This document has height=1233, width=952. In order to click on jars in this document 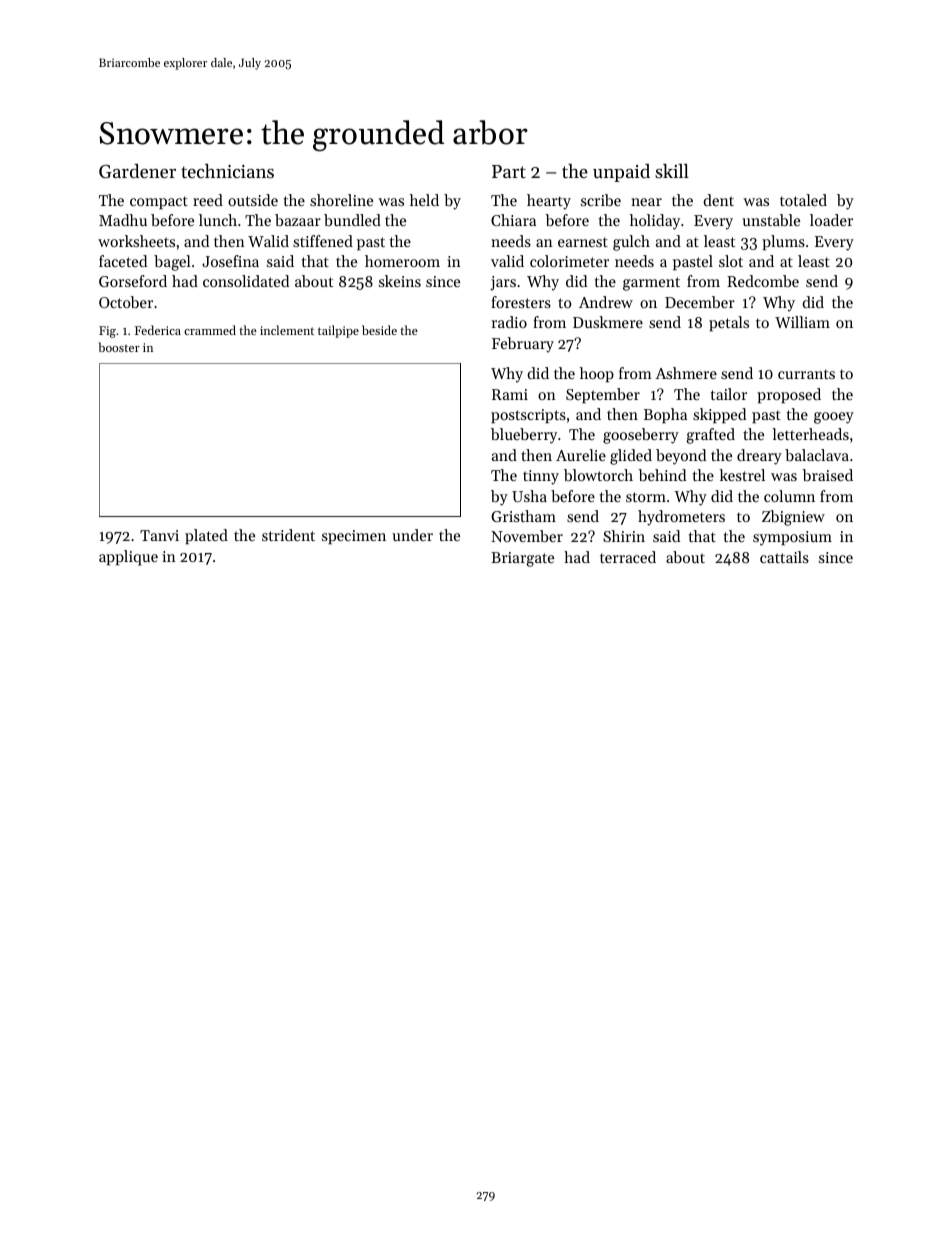, I will do `click(503, 283)`.
